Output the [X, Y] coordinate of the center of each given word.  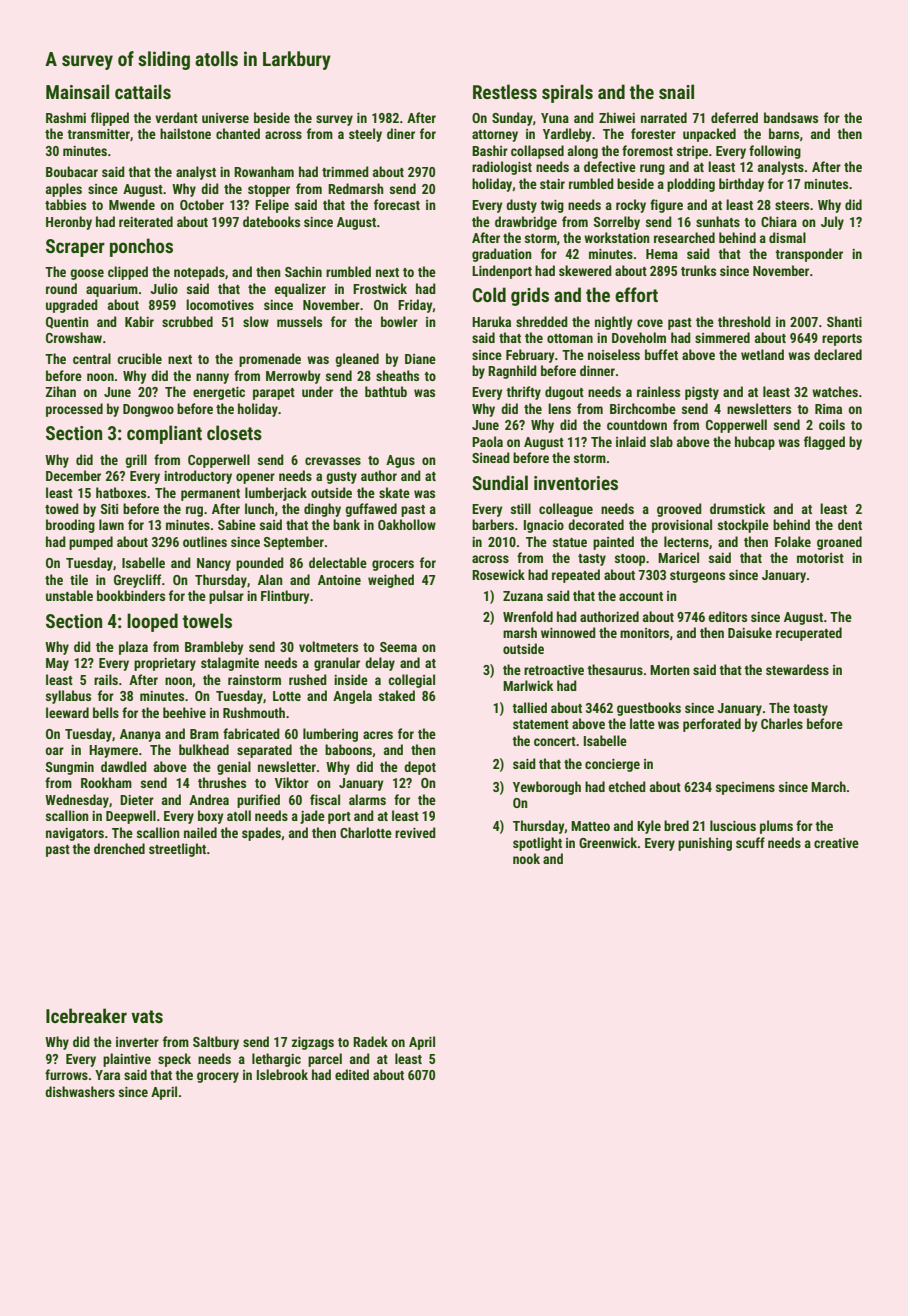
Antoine [339, 580]
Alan [270, 579]
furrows [66, 1074]
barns [784, 133]
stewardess [797, 669]
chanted [238, 133]
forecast [397, 204]
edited [352, 1074]
